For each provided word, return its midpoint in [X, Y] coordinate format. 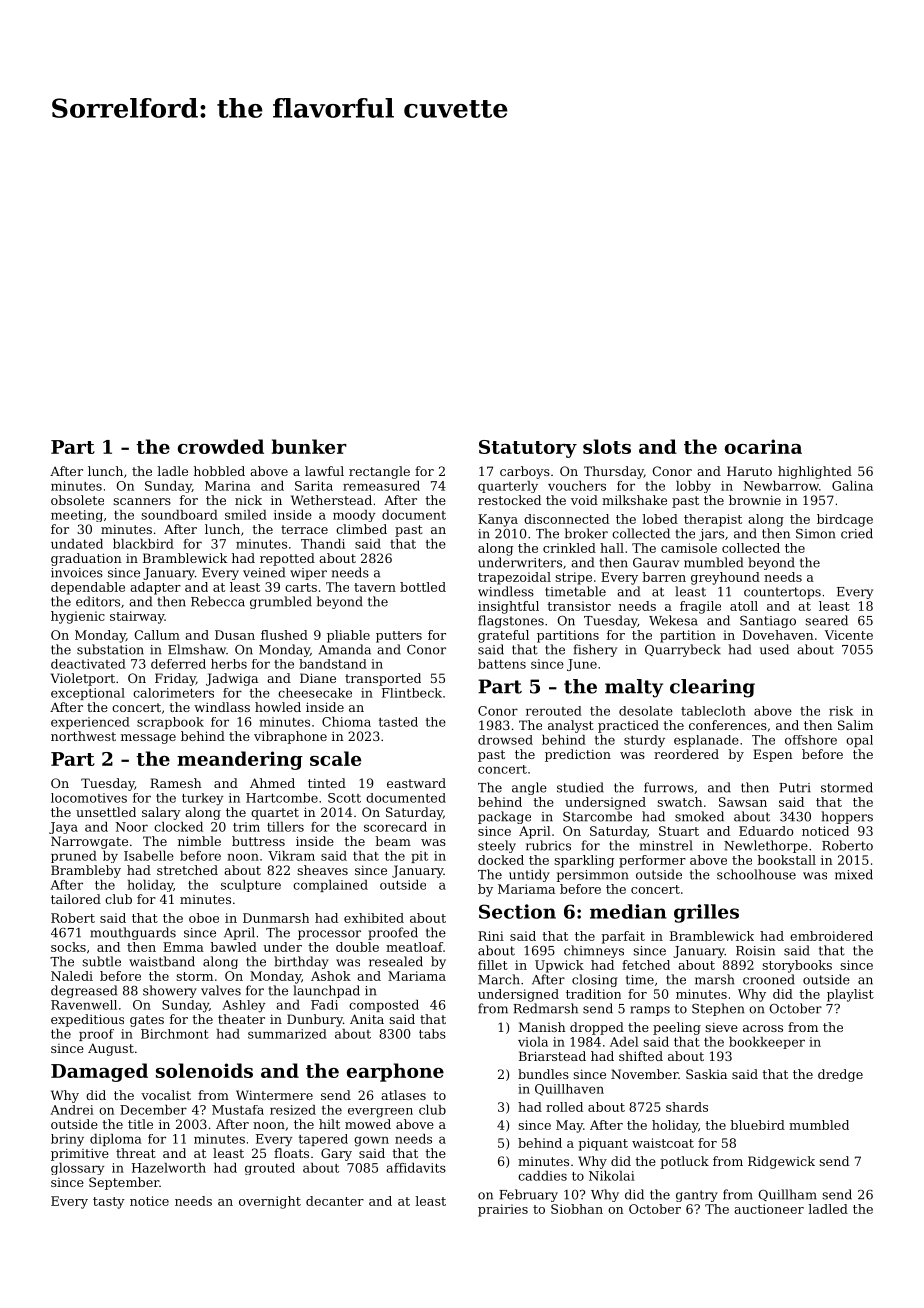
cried [857, 533]
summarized [287, 1034]
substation [110, 649]
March [499, 979]
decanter [335, 1201]
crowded [221, 446]
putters [399, 637]
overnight [270, 1202]
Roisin [755, 951]
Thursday [614, 472]
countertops [782, 593]
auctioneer [769, 1209]
